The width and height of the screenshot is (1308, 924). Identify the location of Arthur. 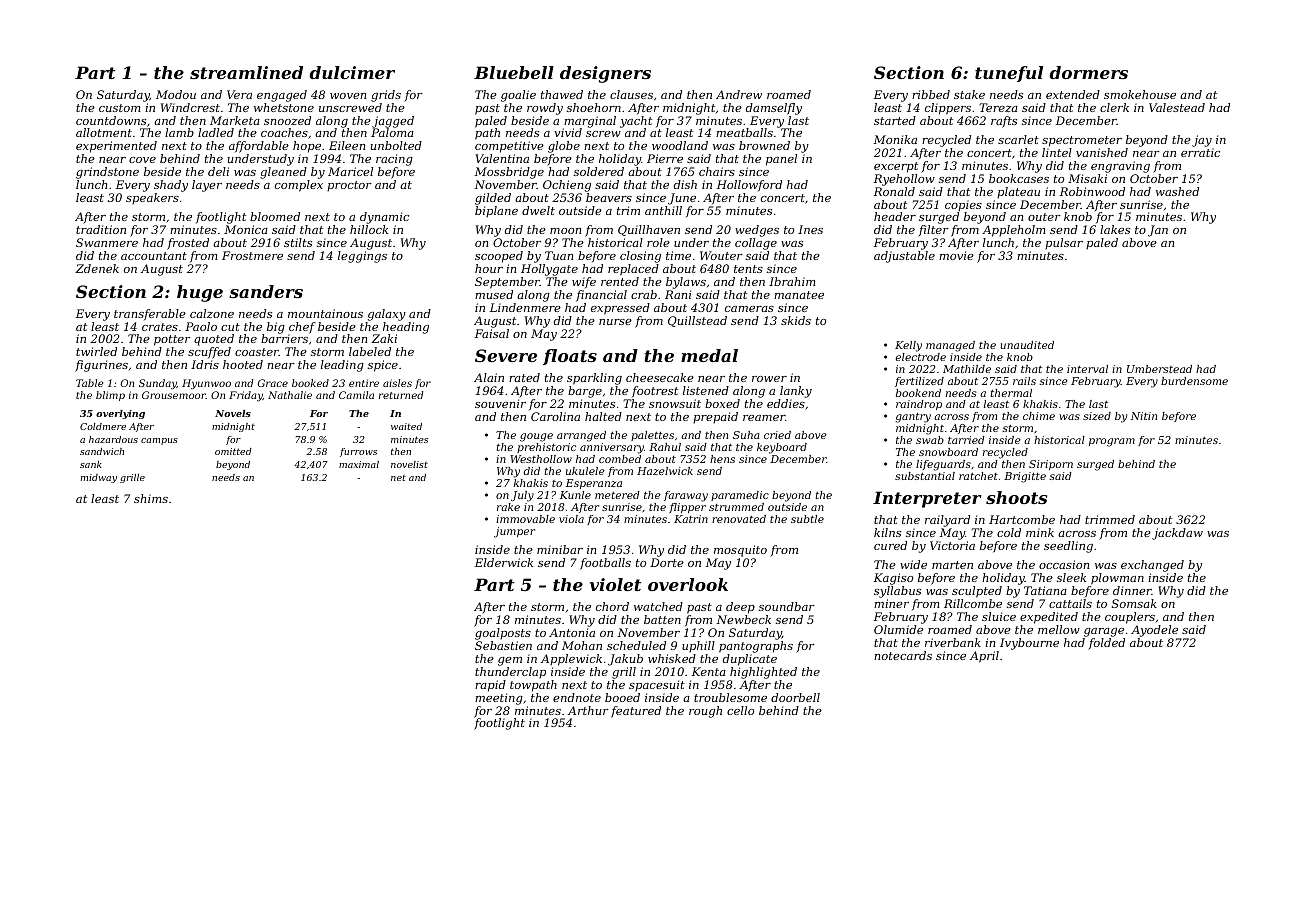
(588, 710).
